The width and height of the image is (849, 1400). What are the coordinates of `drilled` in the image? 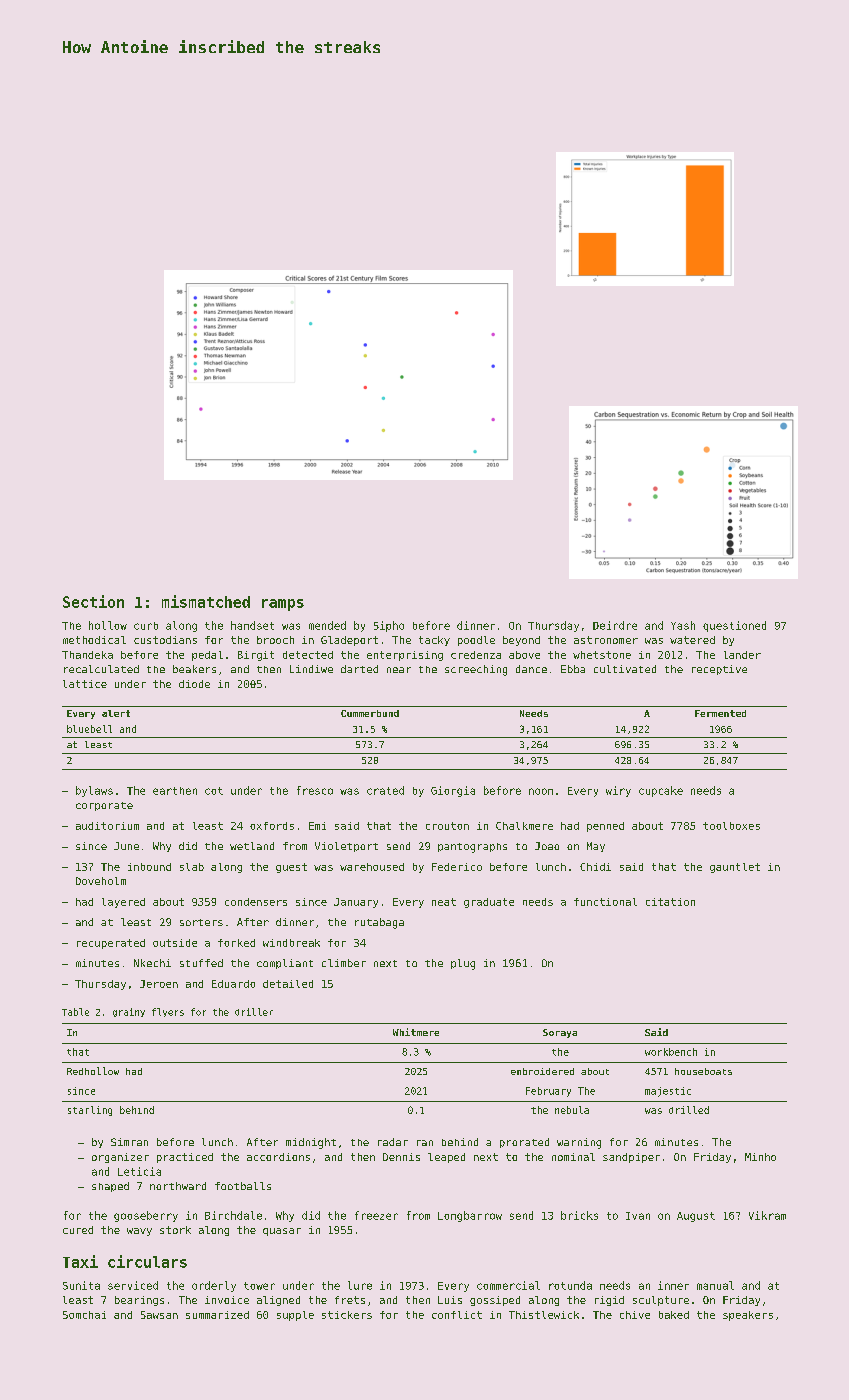 It's located at (689, 1110).
